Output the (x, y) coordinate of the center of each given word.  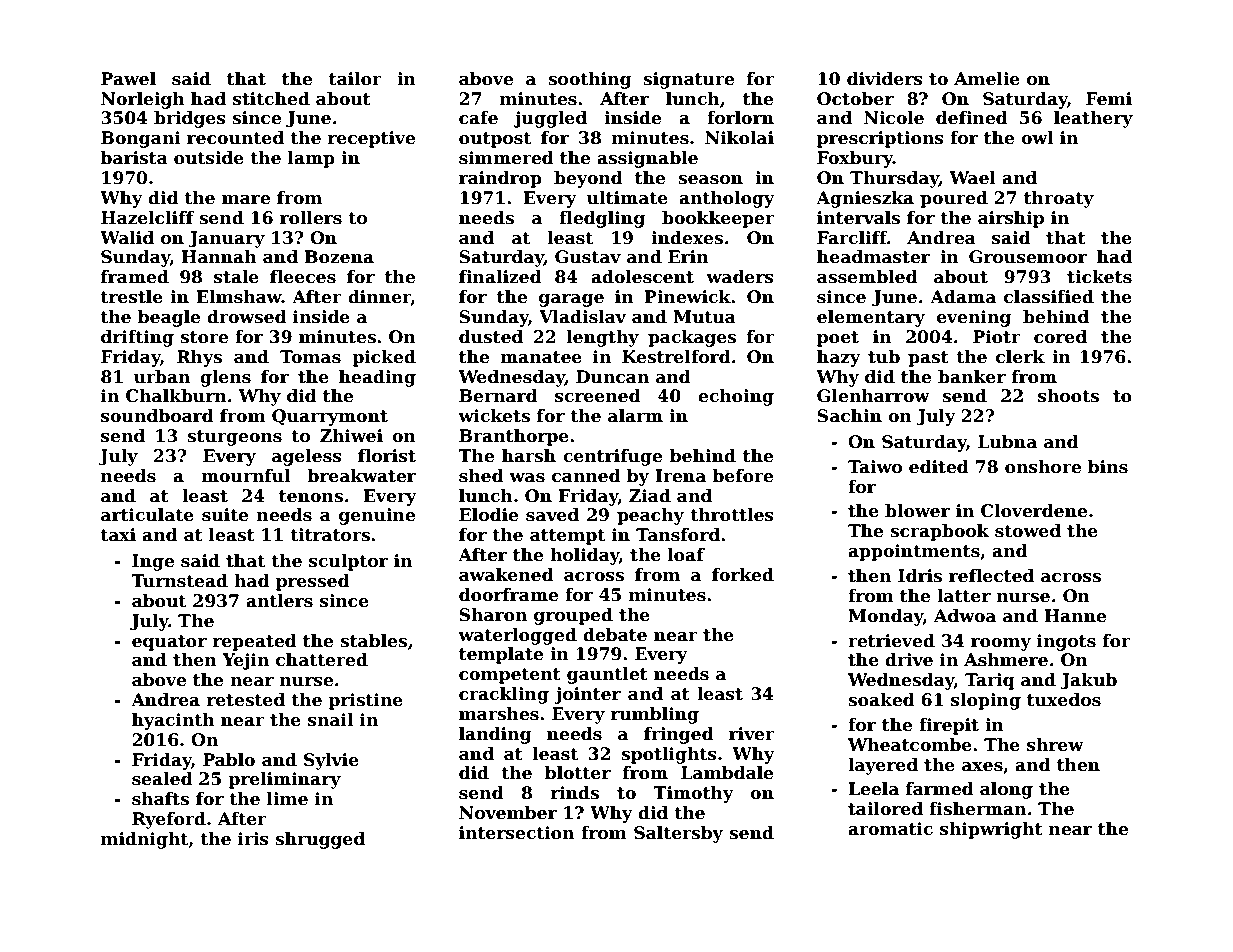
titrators (330, 535)
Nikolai (739, 138)
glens (225, 378)
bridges (190, 119)
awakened (506, 575)
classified (1049, 297)
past (928, 359)
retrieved (891, 641)
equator (169, 643)
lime (287, 799)
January (226, 239)
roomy (1001, 644)
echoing (736, 397)
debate (615, 635)
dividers (885, 79)
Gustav (588, 257)
